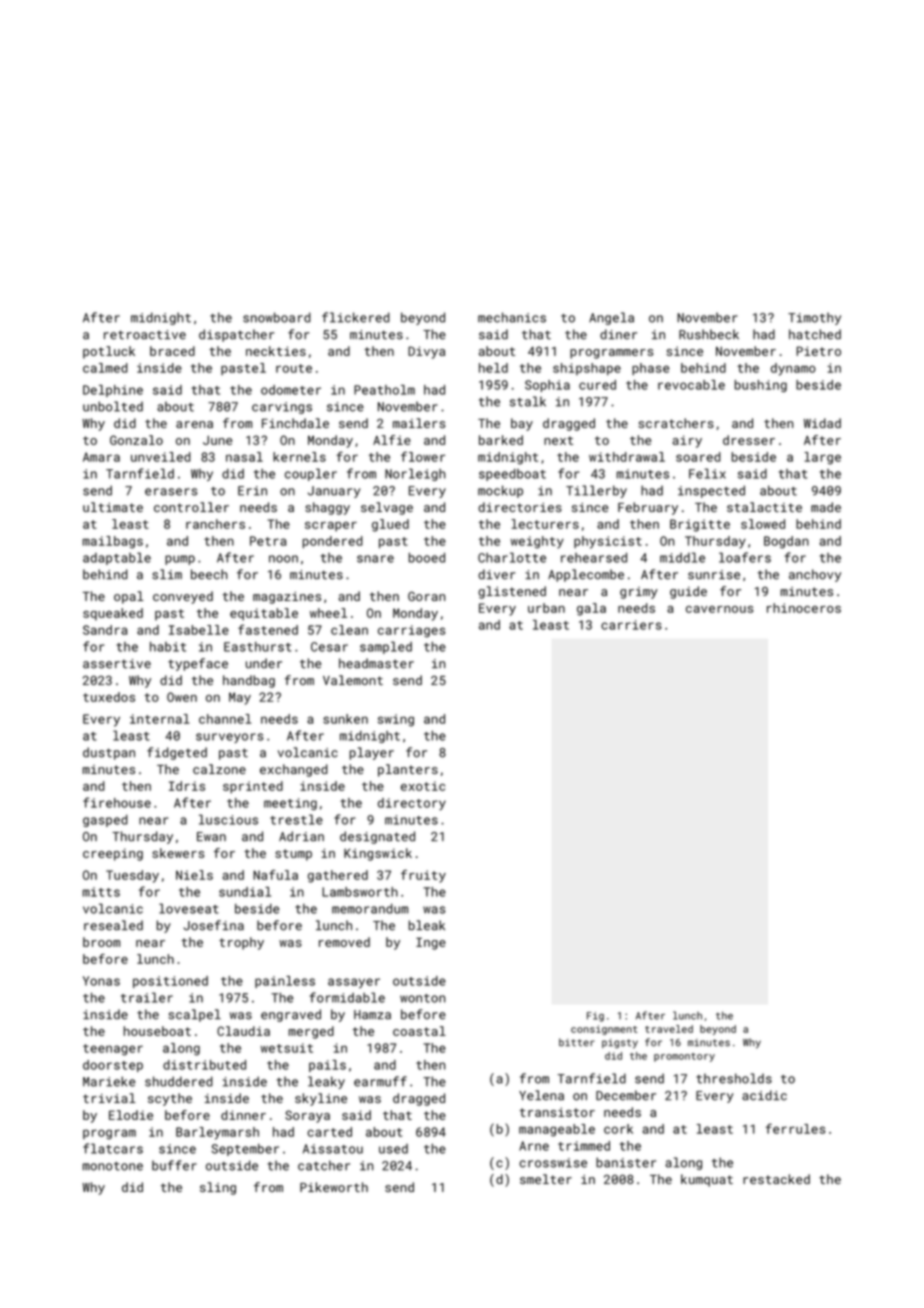  Describe the element at coordinates (113, 1148) in the document. I see `flatcars` at that location.
